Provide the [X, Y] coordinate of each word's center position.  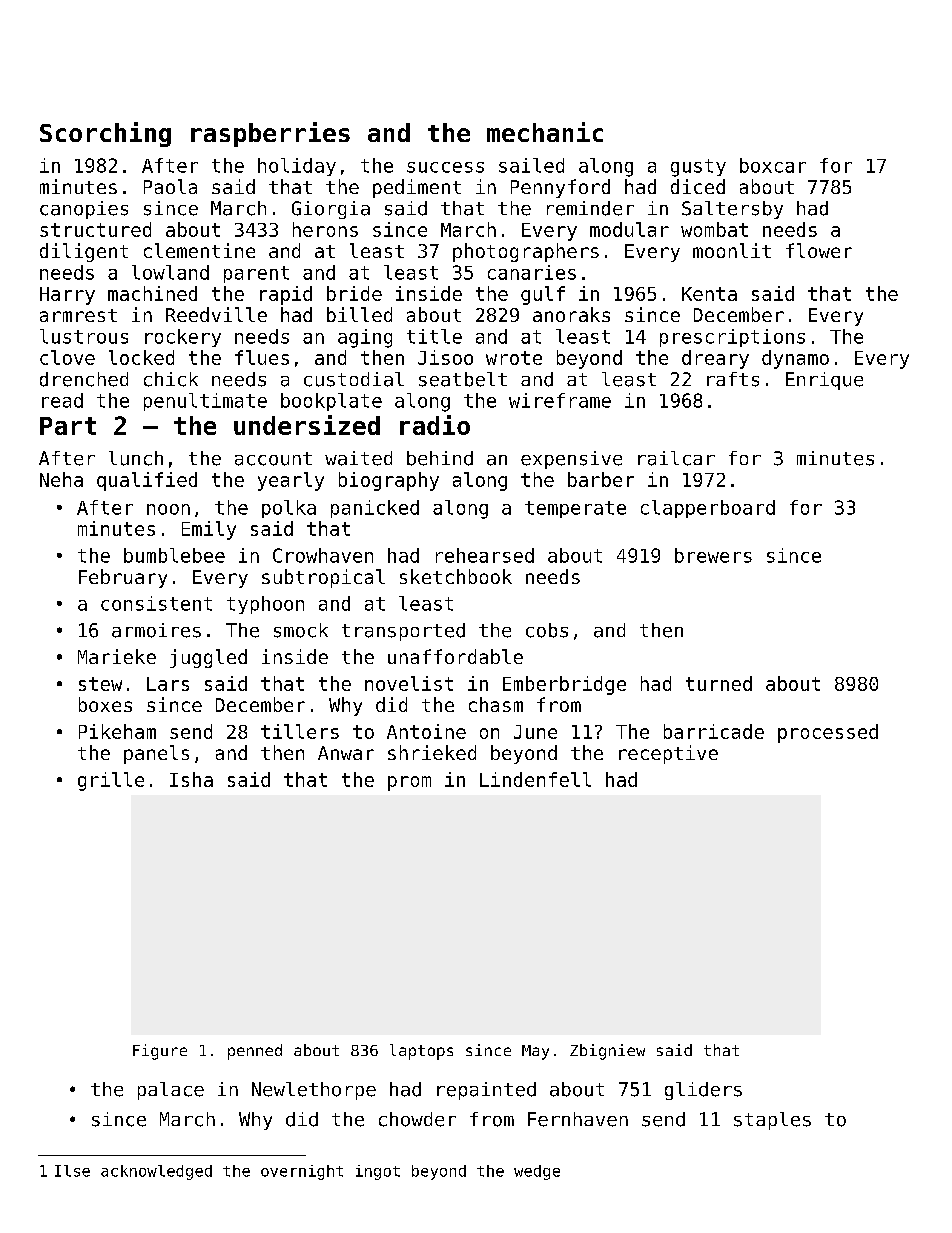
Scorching [105, 134]
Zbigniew [607, 1052]
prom [409, 783]
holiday [297, 167]
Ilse [72, 1171]
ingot [378, 1172]
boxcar [773, 165]
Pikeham [117, 731]
